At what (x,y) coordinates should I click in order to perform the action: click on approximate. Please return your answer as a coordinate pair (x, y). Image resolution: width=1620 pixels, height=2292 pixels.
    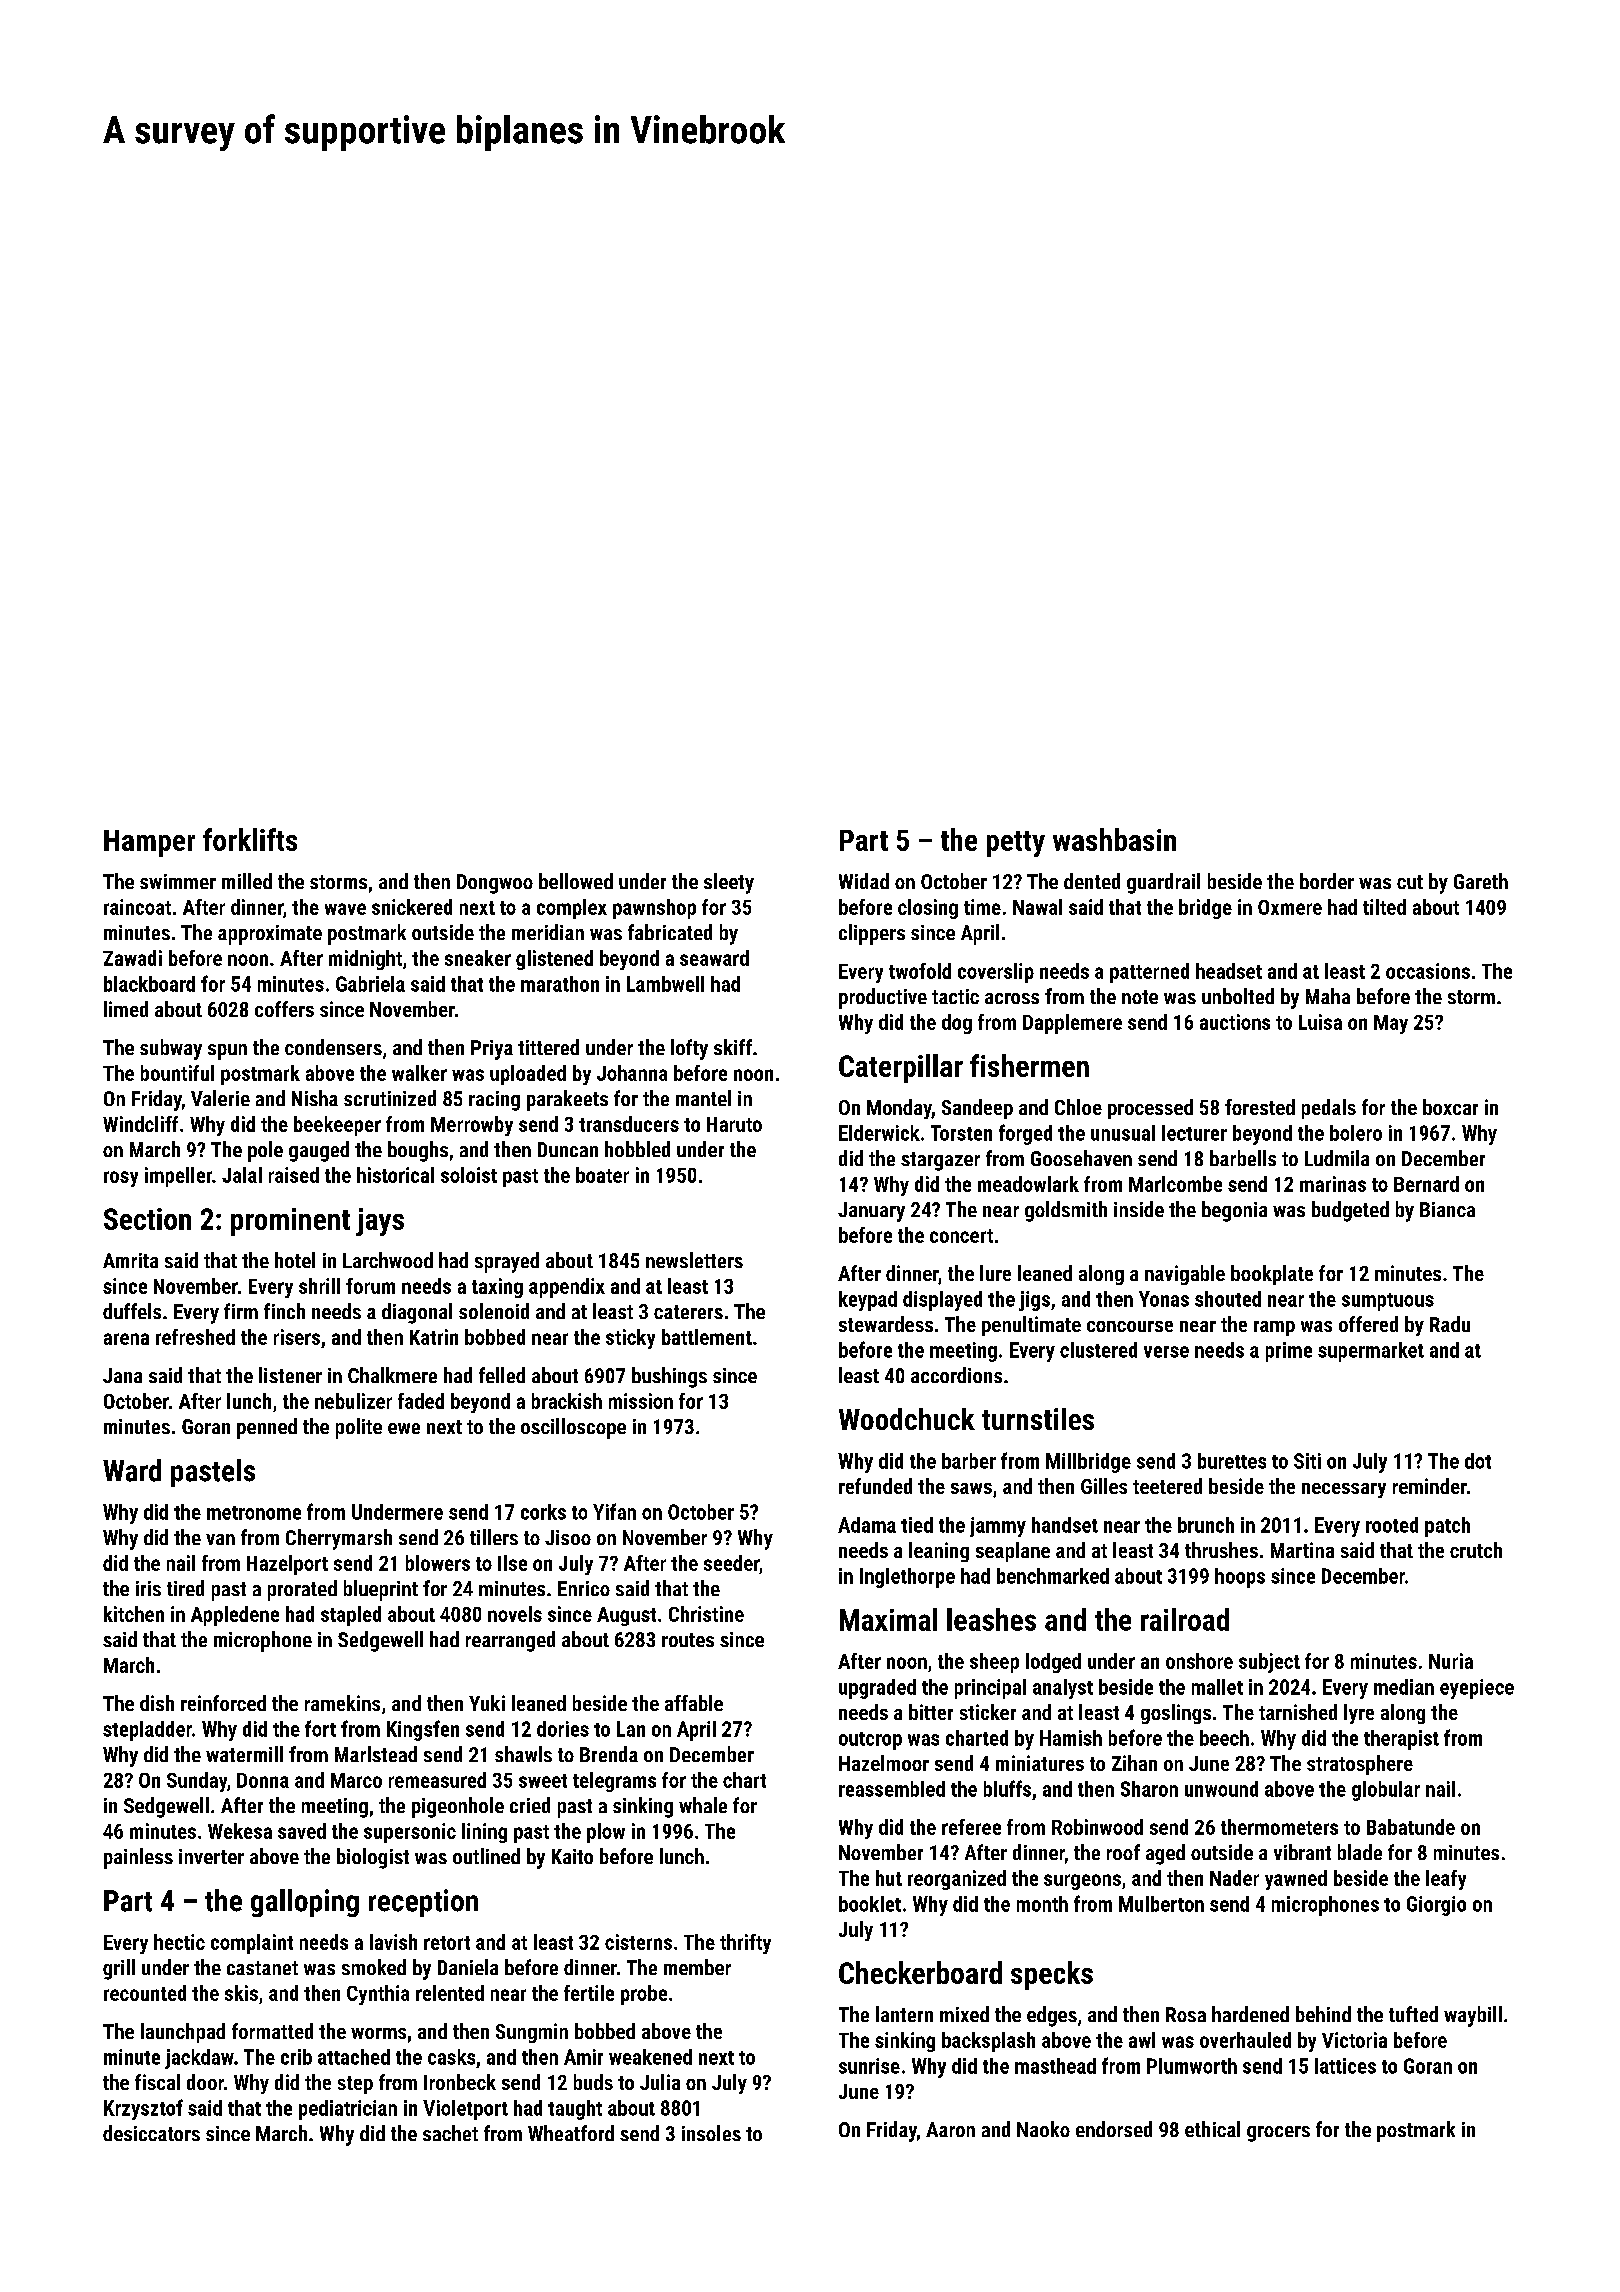
    Looking at the image, I should click on (270, 935).
